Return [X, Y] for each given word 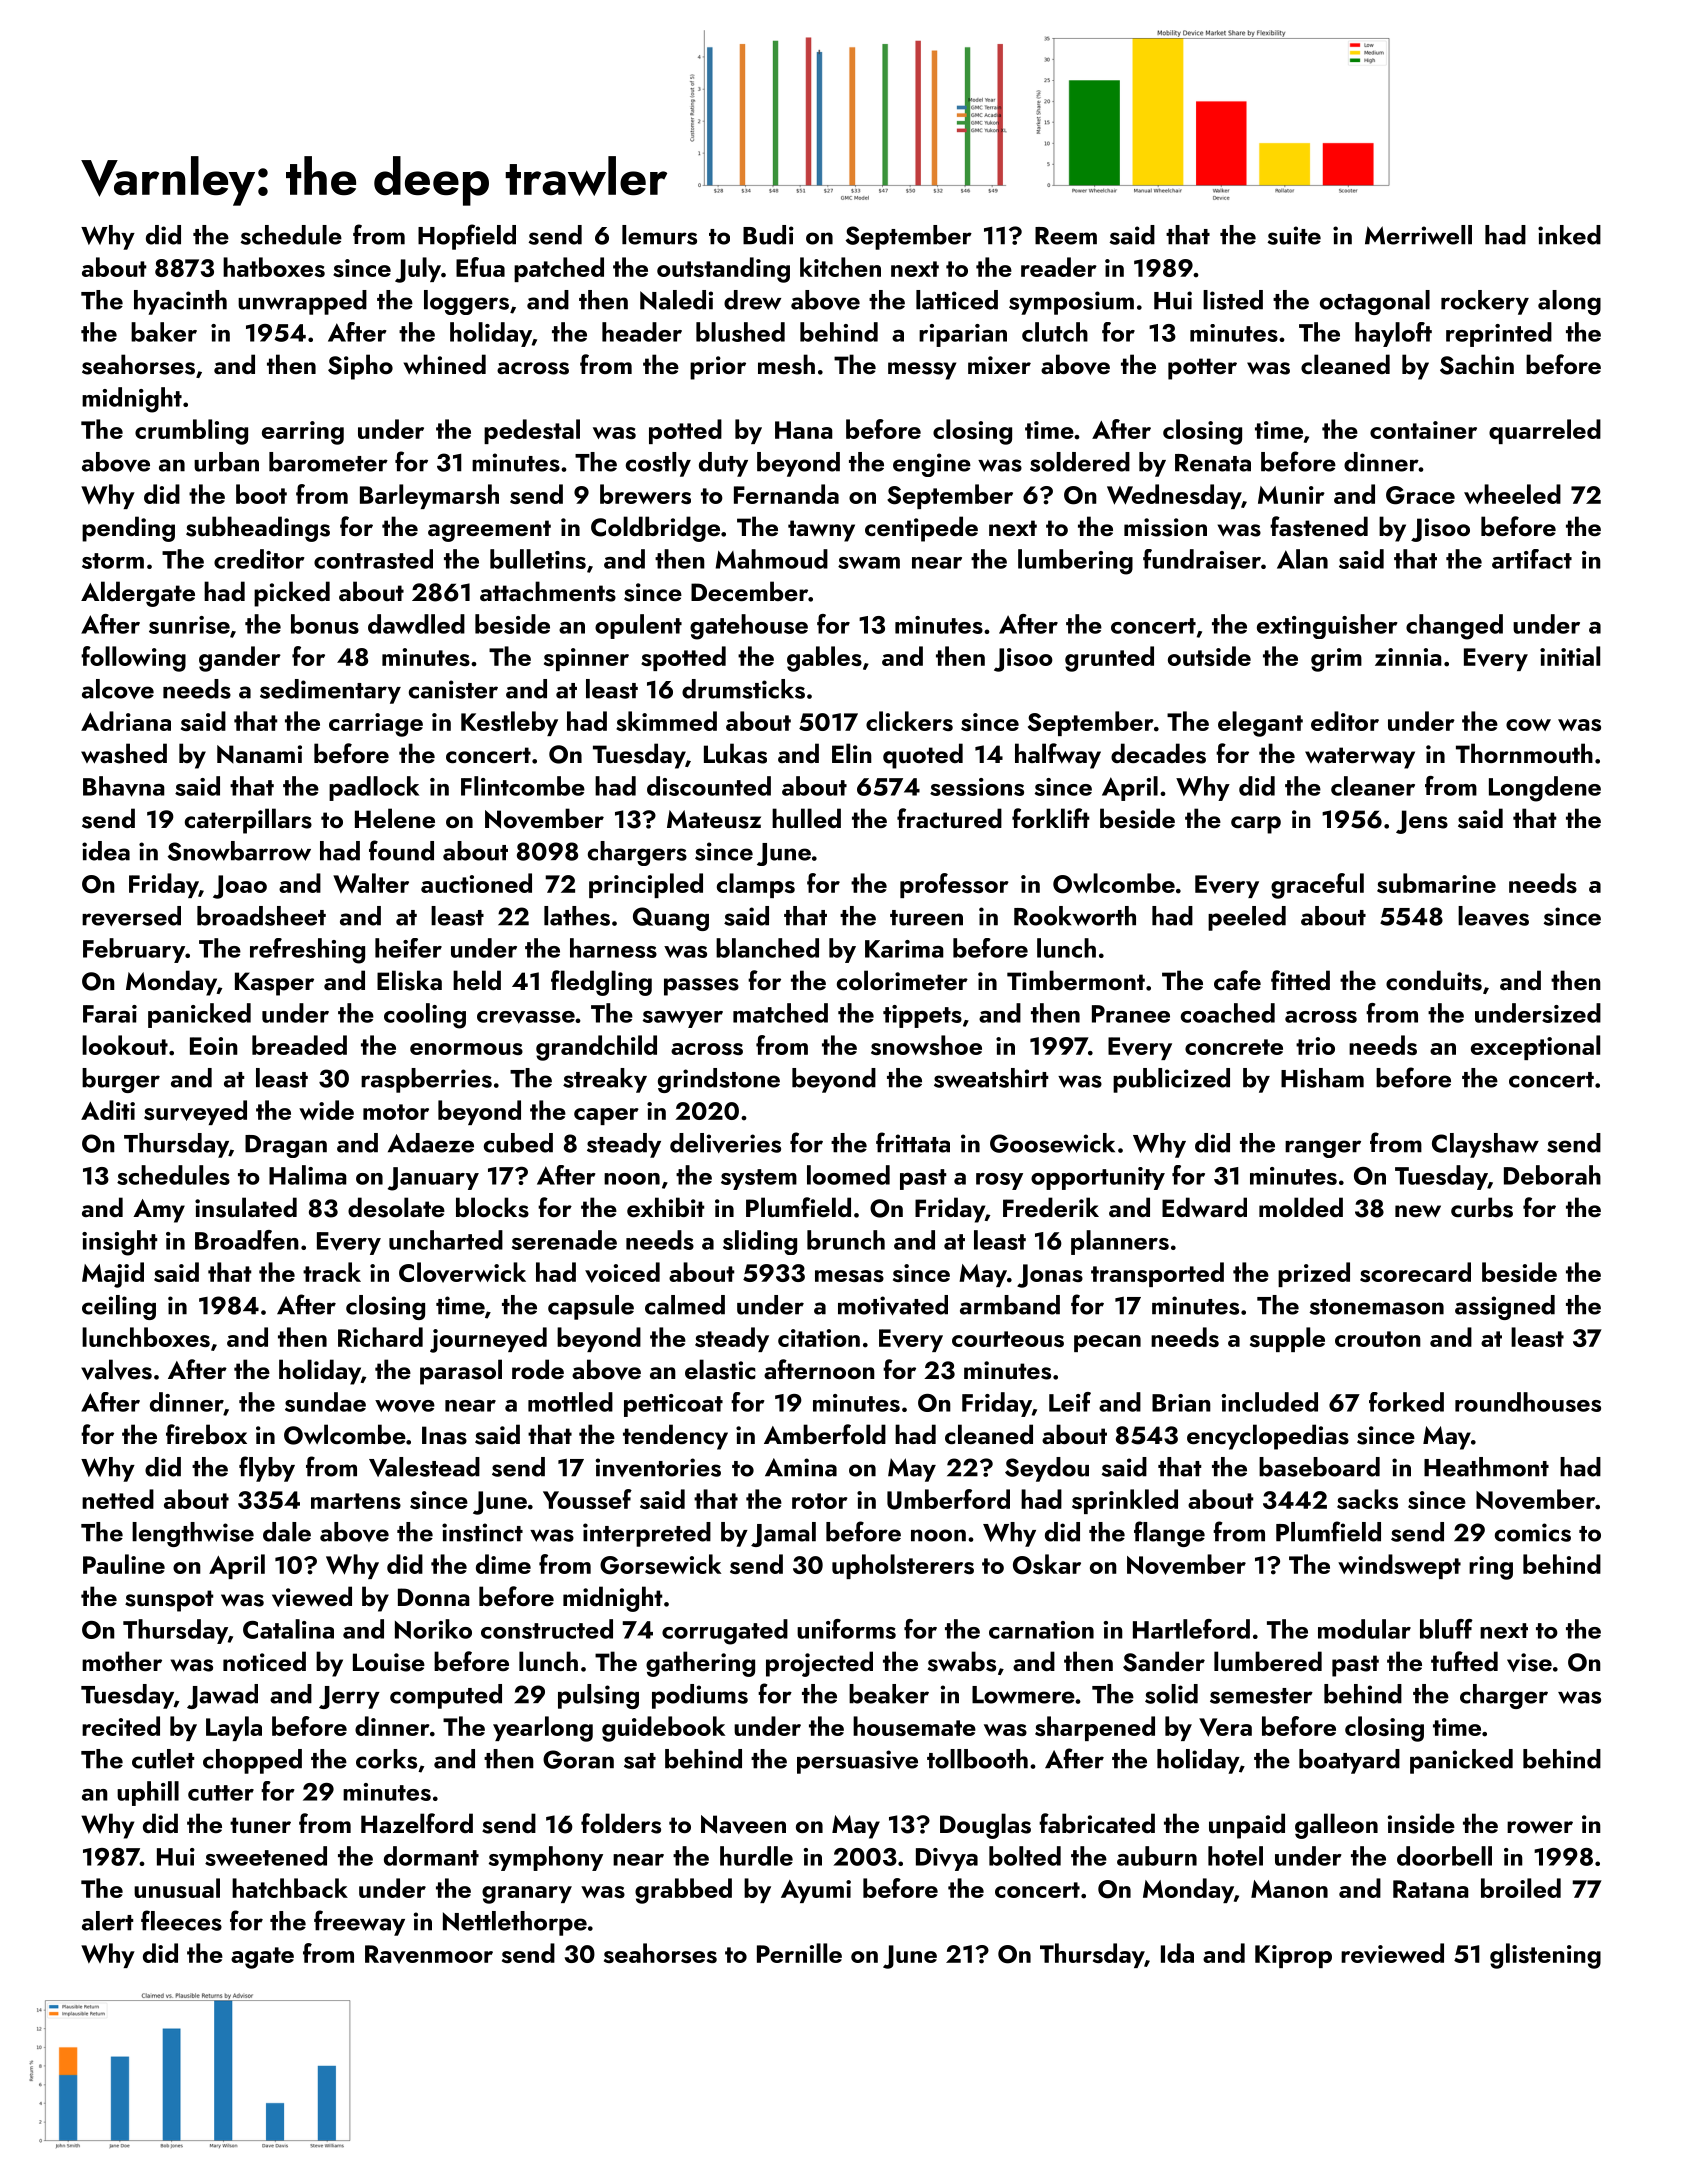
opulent [638, 626]
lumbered [1268, 1661]
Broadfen [247, 1240]
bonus [325, 624]
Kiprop [1293, 1956]
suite [1294, 235]
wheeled [1512, 494]
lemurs [659, 235]
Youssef [587, 1499]
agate [262, 1958]
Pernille [799, 1953]
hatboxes [274, 267]
